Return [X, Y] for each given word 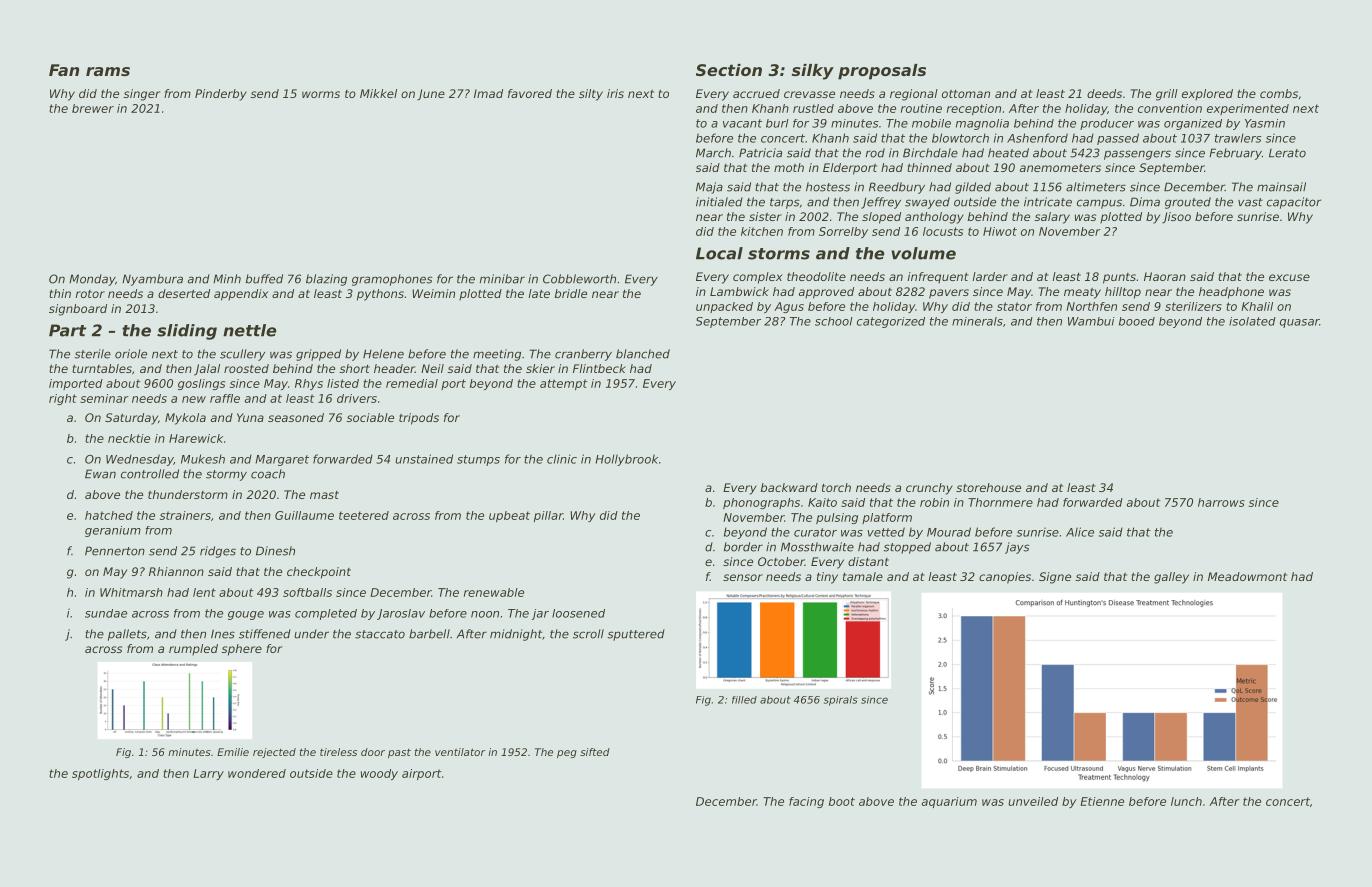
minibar [502, 279]
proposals [882, 72]
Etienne [1102, 801]
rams [108, 71]
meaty [1082, 293]
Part [67, 330]
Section [729, 70]
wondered [257, 773]
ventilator [460, 752]
